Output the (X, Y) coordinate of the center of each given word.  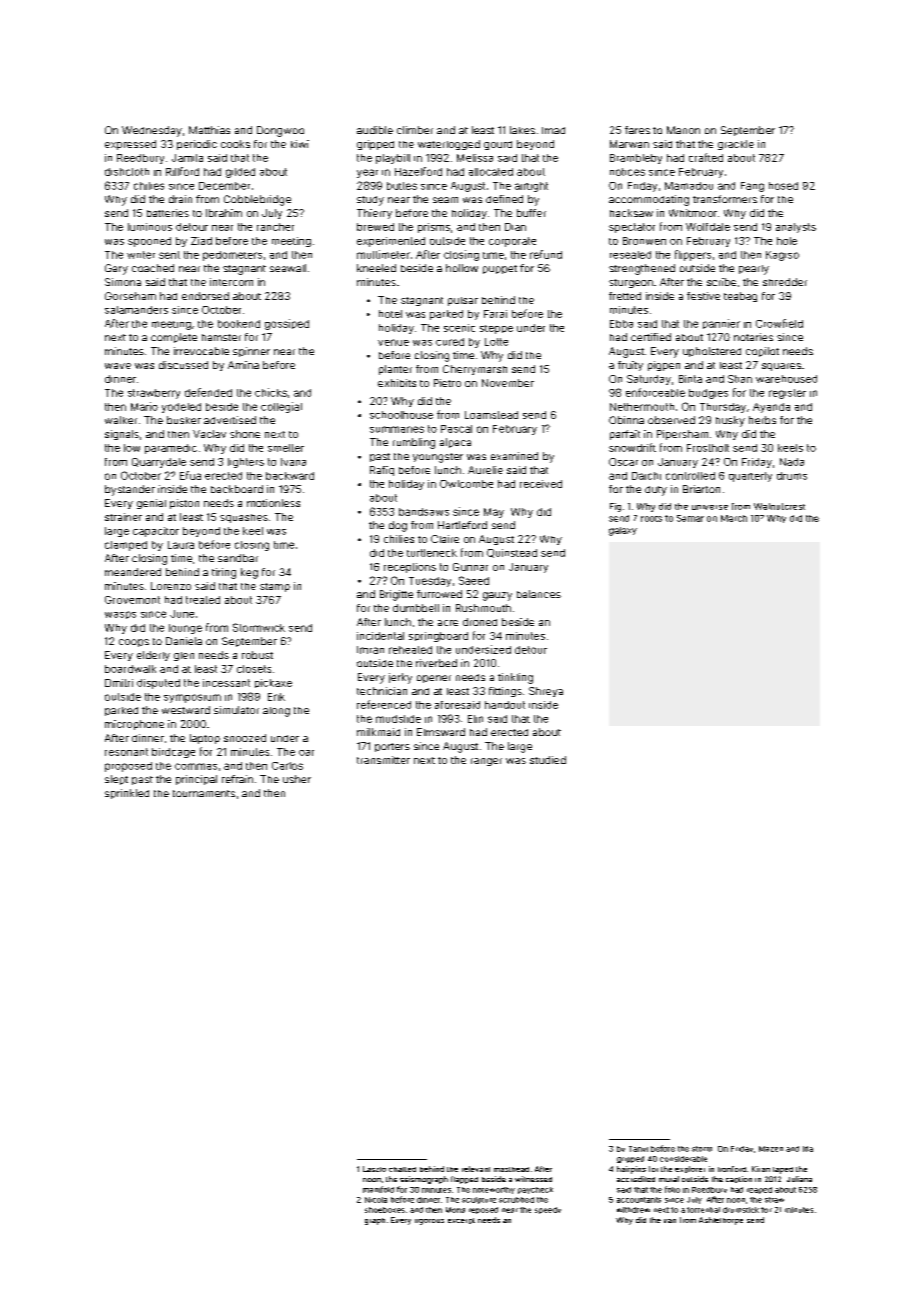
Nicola (376, 1200)
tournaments (204, 793)
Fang (752, 187)
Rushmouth (483, 608)
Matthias (209, 130)
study (370, 201)
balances (539, 594)
